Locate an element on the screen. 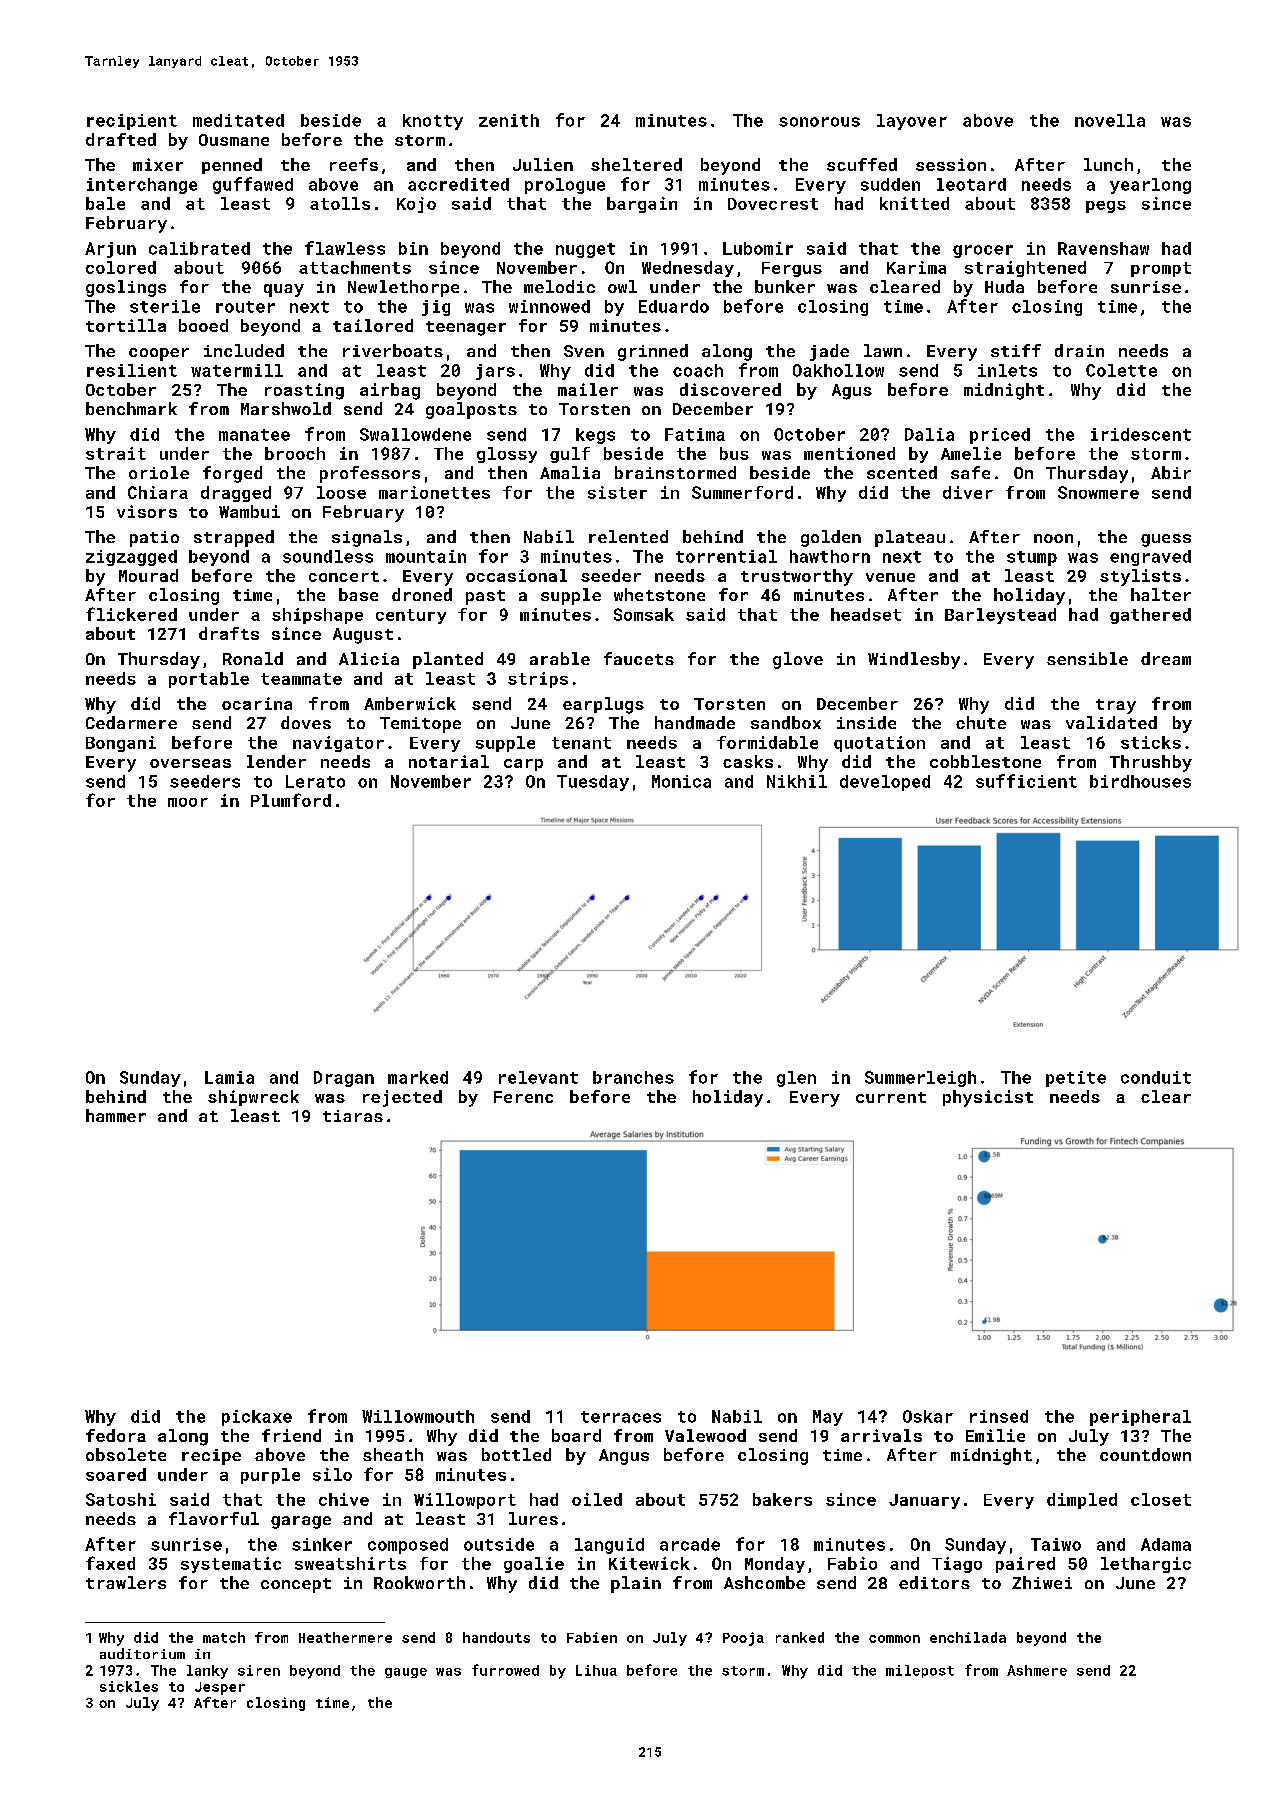 The height and width of the screenshot is (1805, 1277). garage is located at coordinates (301, 1522).
